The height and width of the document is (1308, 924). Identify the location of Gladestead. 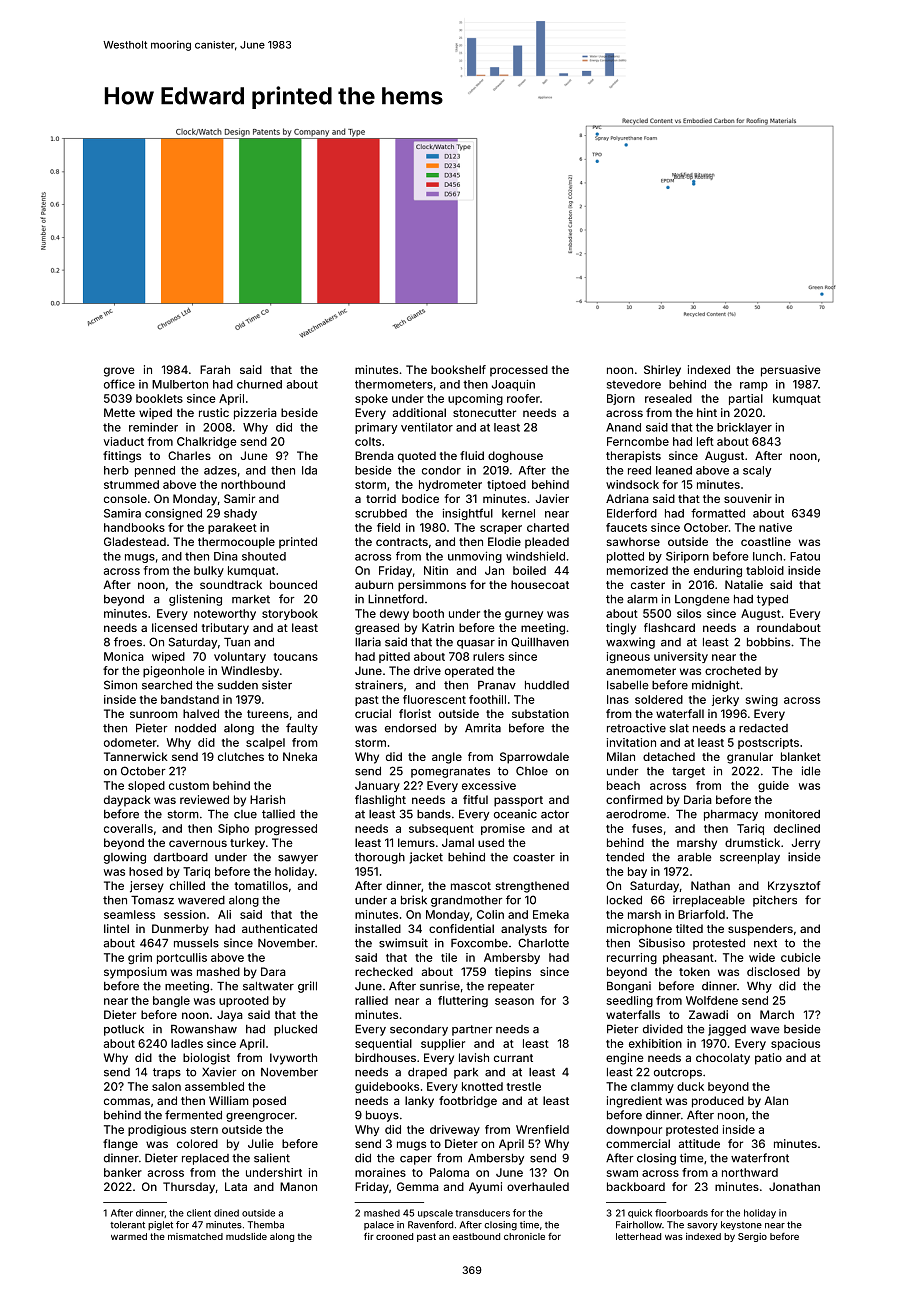
(135, 541).
